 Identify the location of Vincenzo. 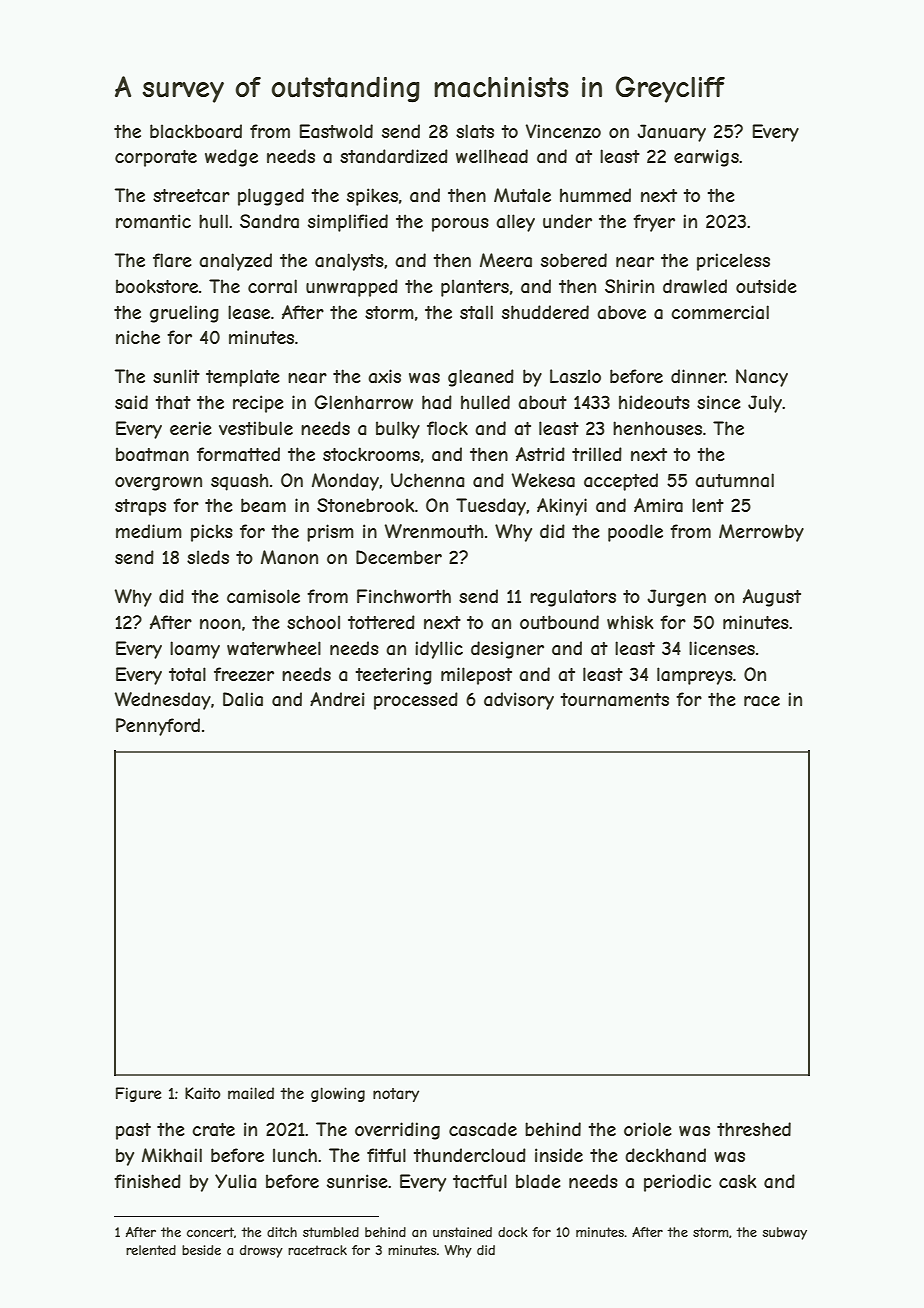
(563, 131).
